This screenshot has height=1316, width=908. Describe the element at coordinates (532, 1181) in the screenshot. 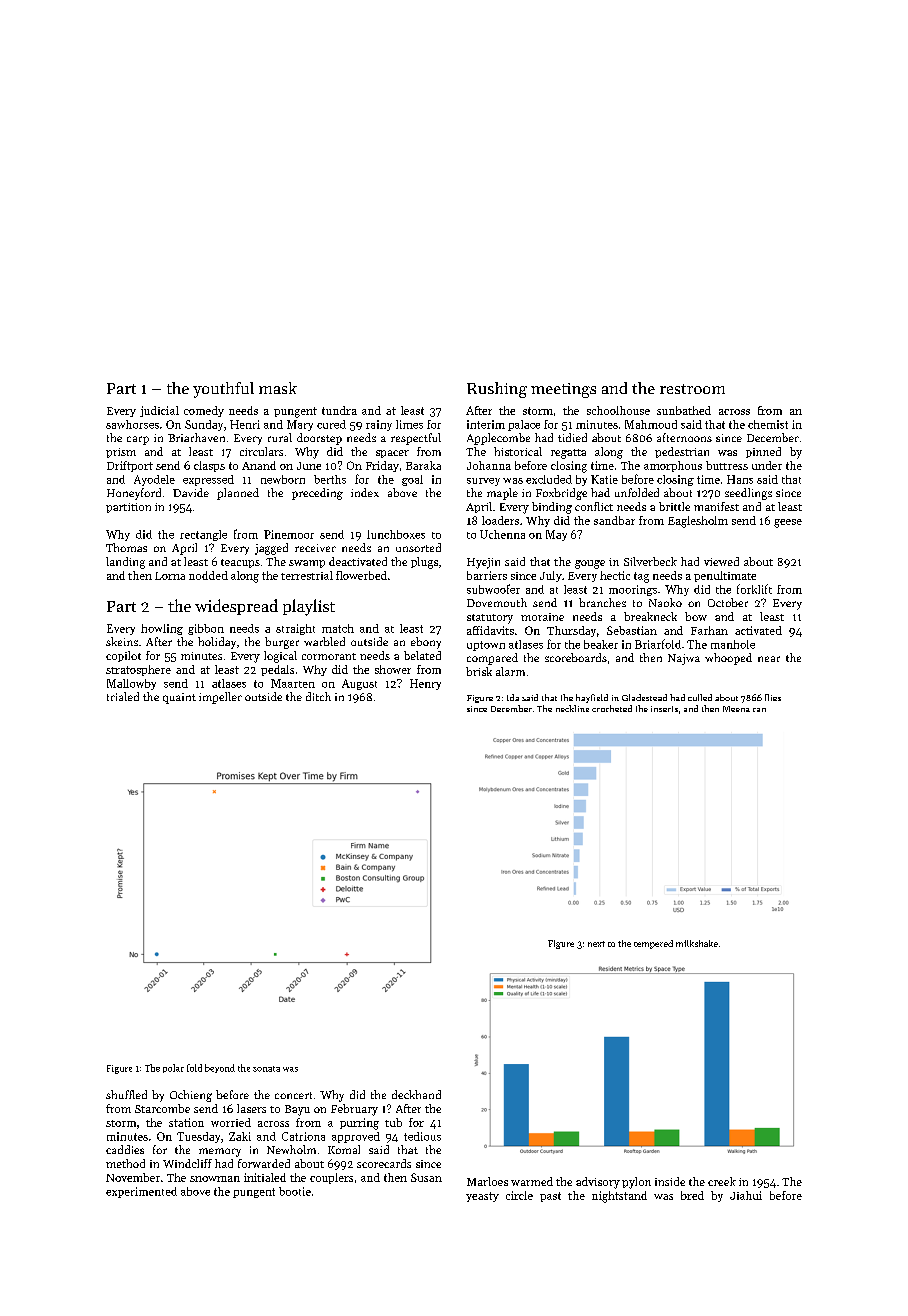

I see `warmed` at that location.
